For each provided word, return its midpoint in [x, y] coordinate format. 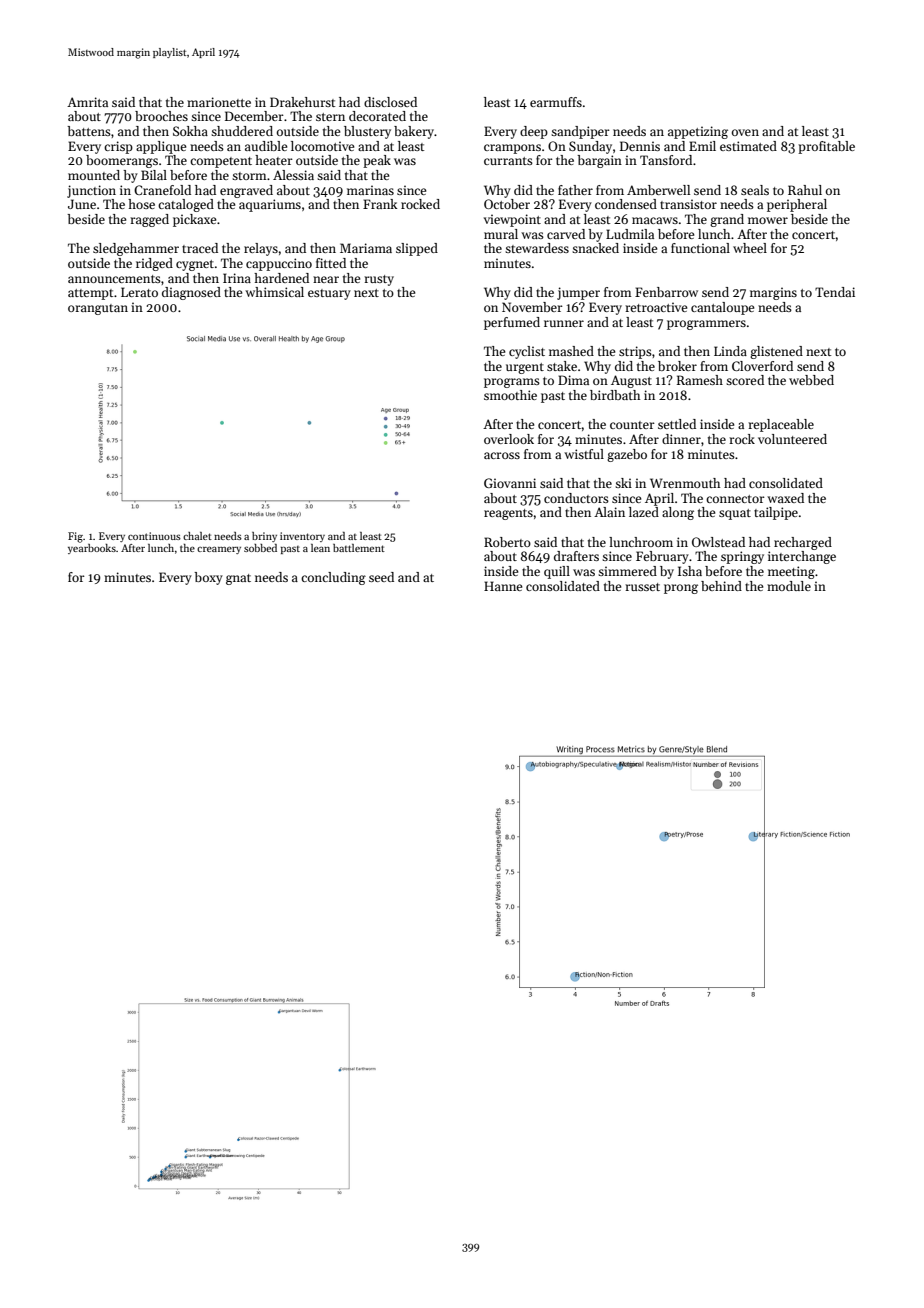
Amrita [87, 102]
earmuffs [556, 102]
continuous [154, 536]
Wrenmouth [685, 483]
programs [512, 383]
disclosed [390, 102]
